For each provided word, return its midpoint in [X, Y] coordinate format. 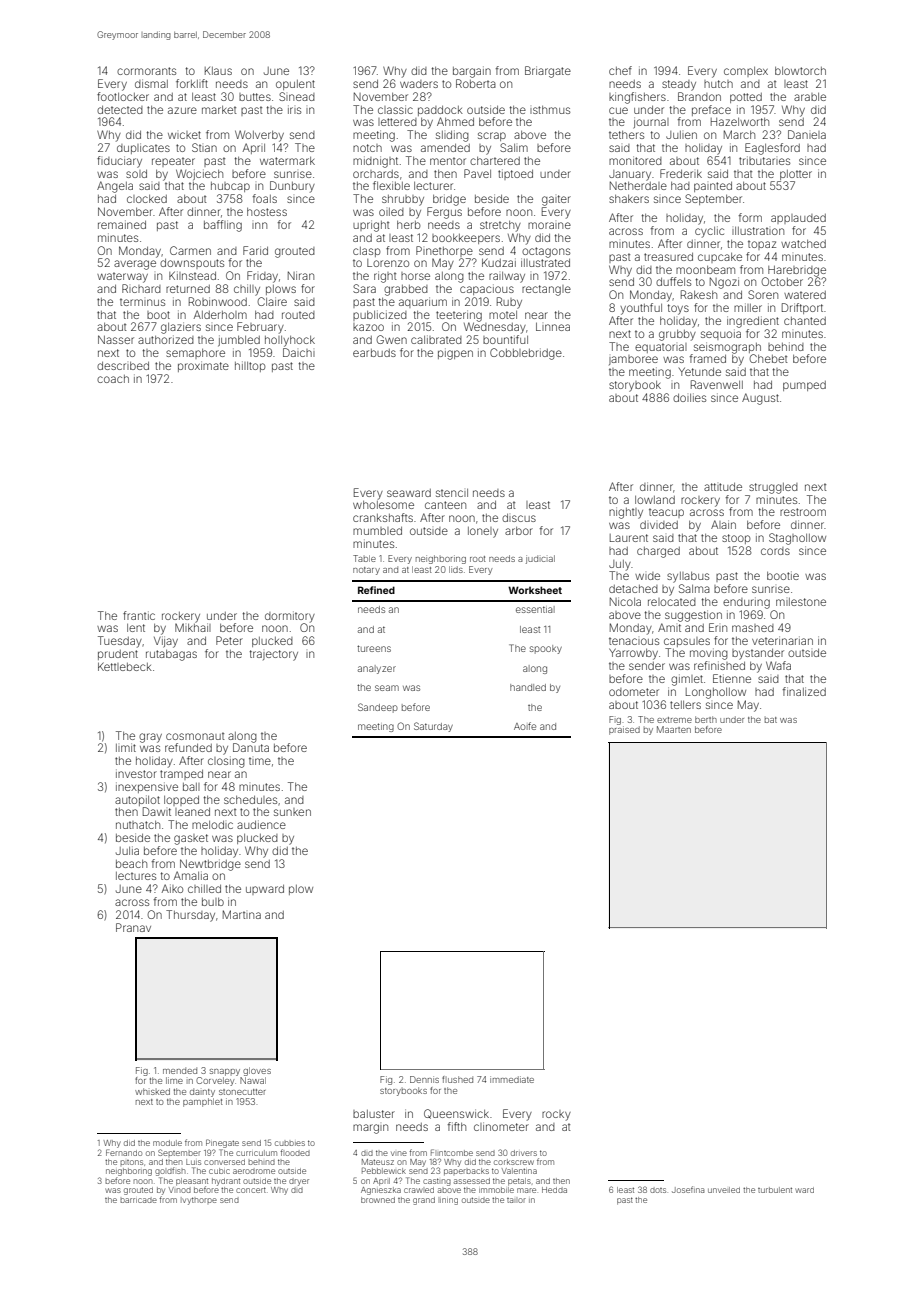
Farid [255, 250]
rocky [556, 1115]
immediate [512, 1079]
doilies [689, 397]
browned [378, 1200]
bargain [472, 72]
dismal [151, 83]
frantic [139, 615]
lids [456, 569]
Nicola [625, 601]
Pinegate [222, 1143]
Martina [242, 914]
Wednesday [495, 328]
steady [679, 85]
